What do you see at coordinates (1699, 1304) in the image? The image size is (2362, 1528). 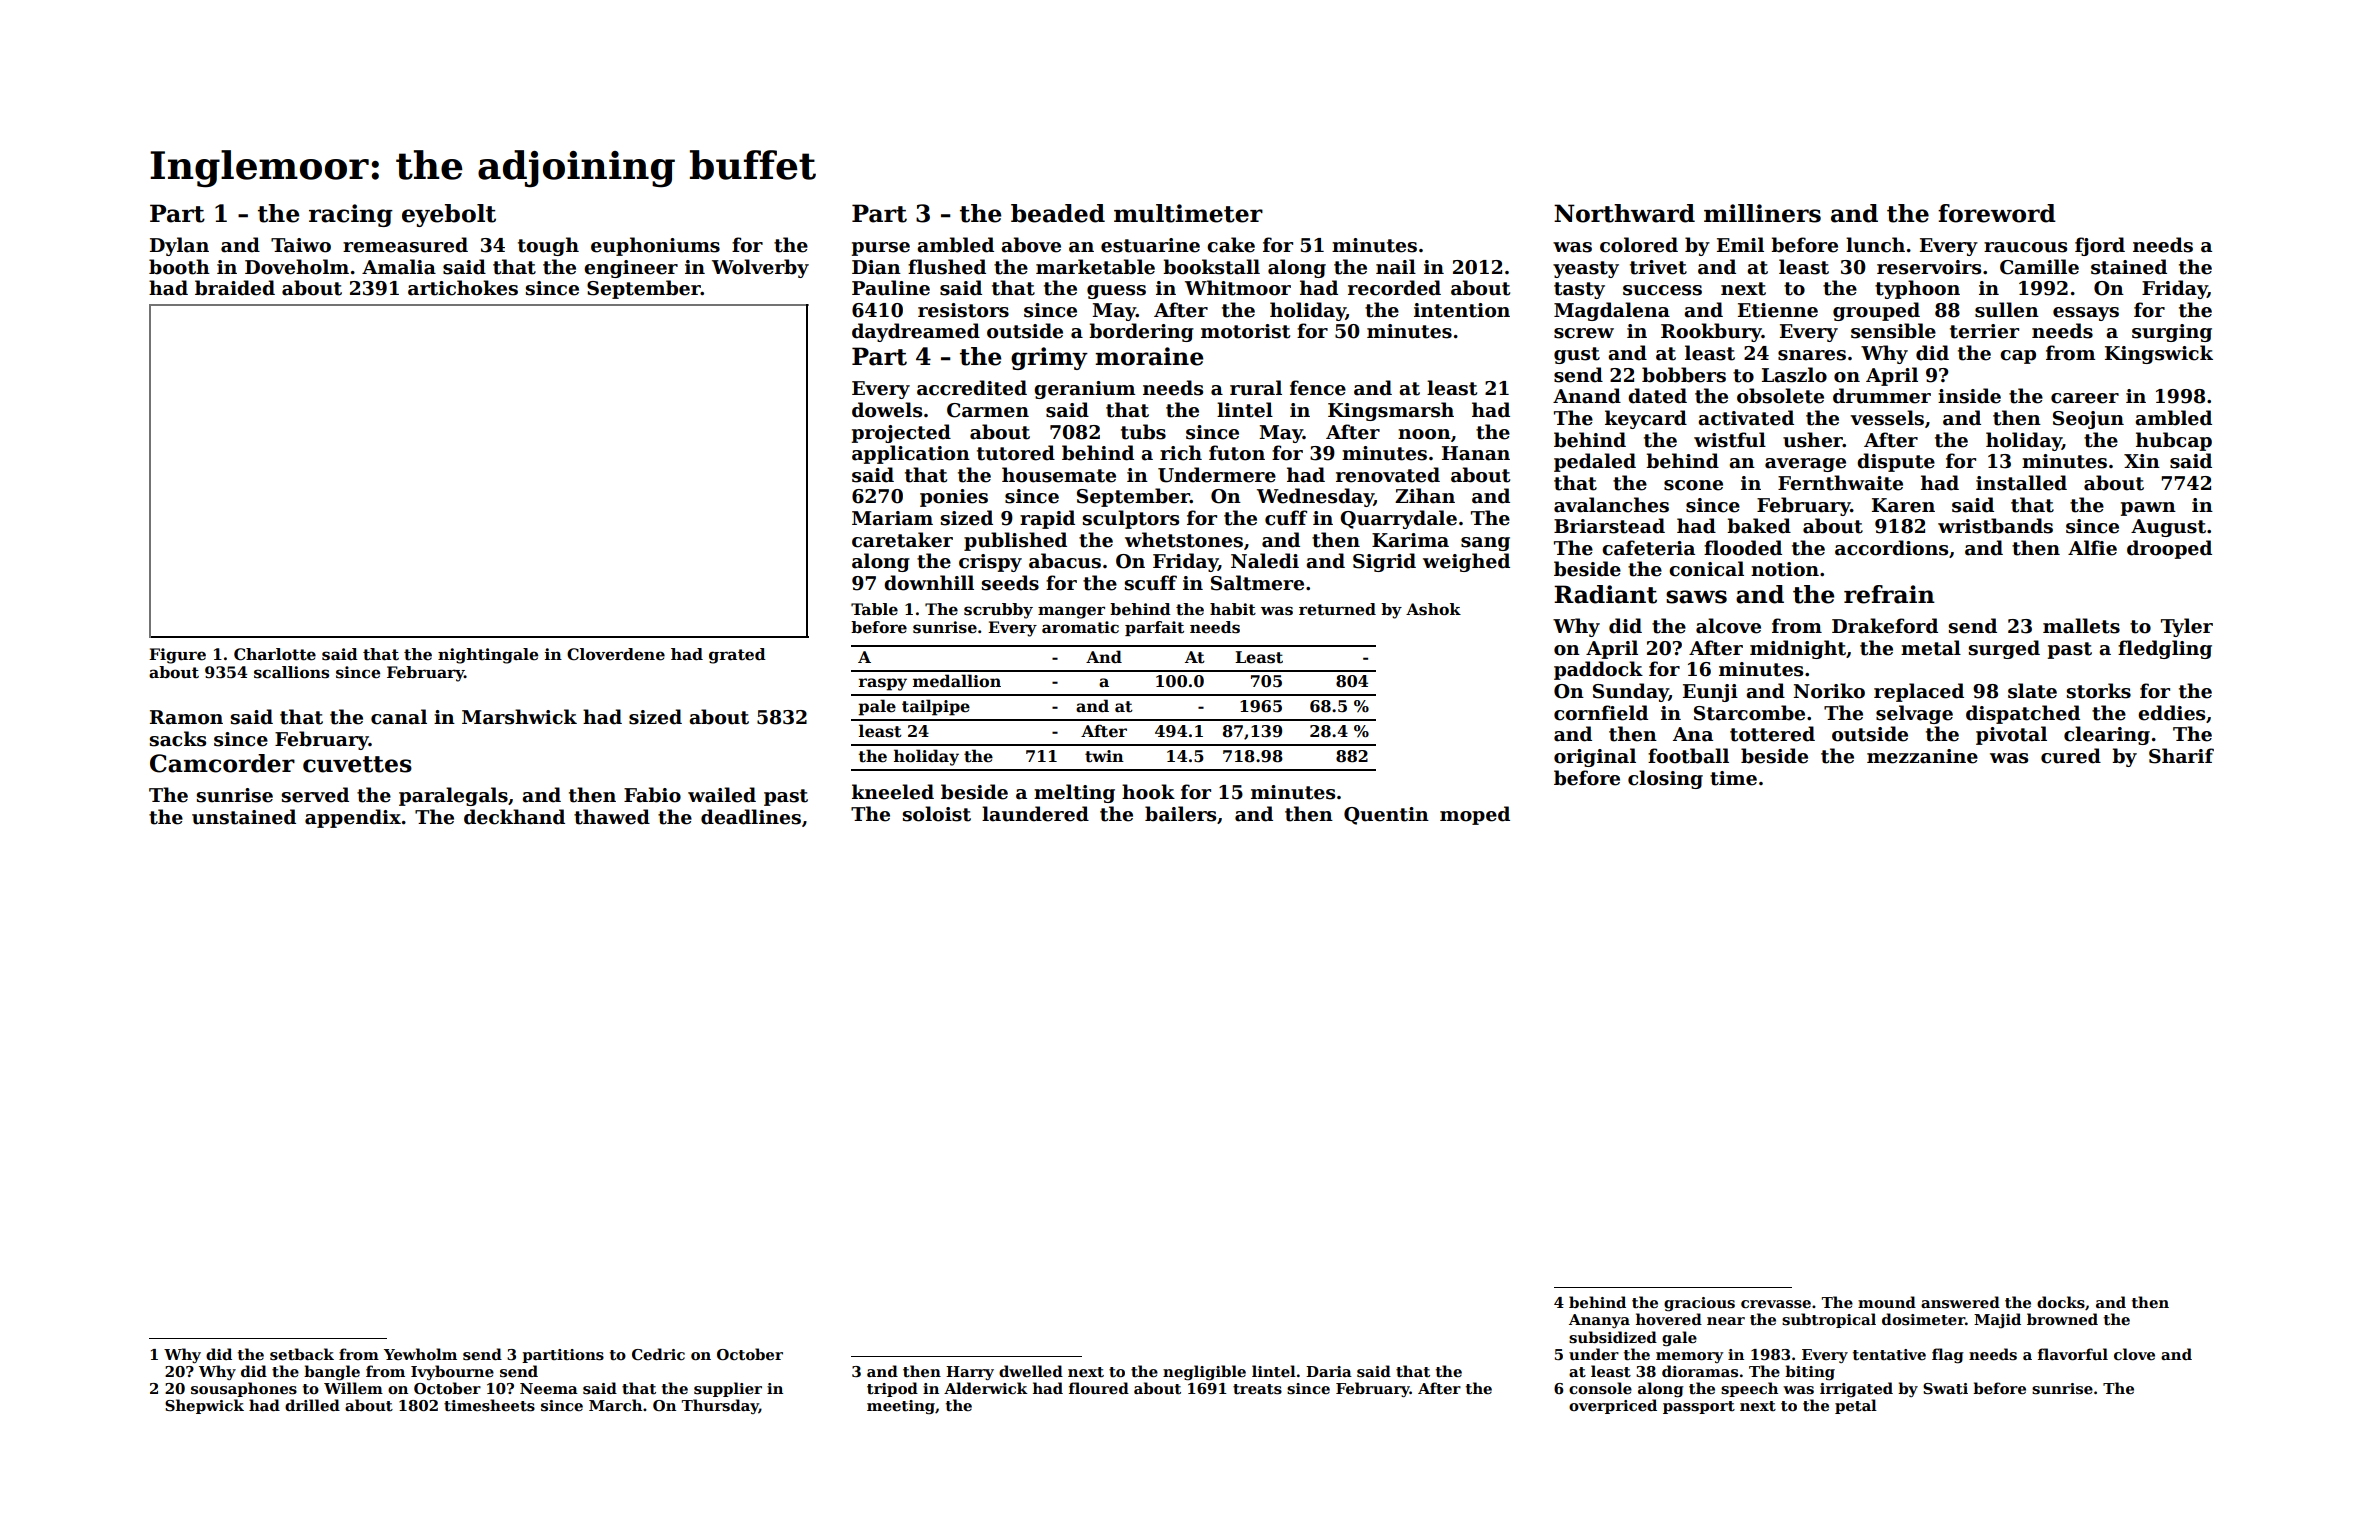 I see `gracious` at bounding box center [1699, 1304].
